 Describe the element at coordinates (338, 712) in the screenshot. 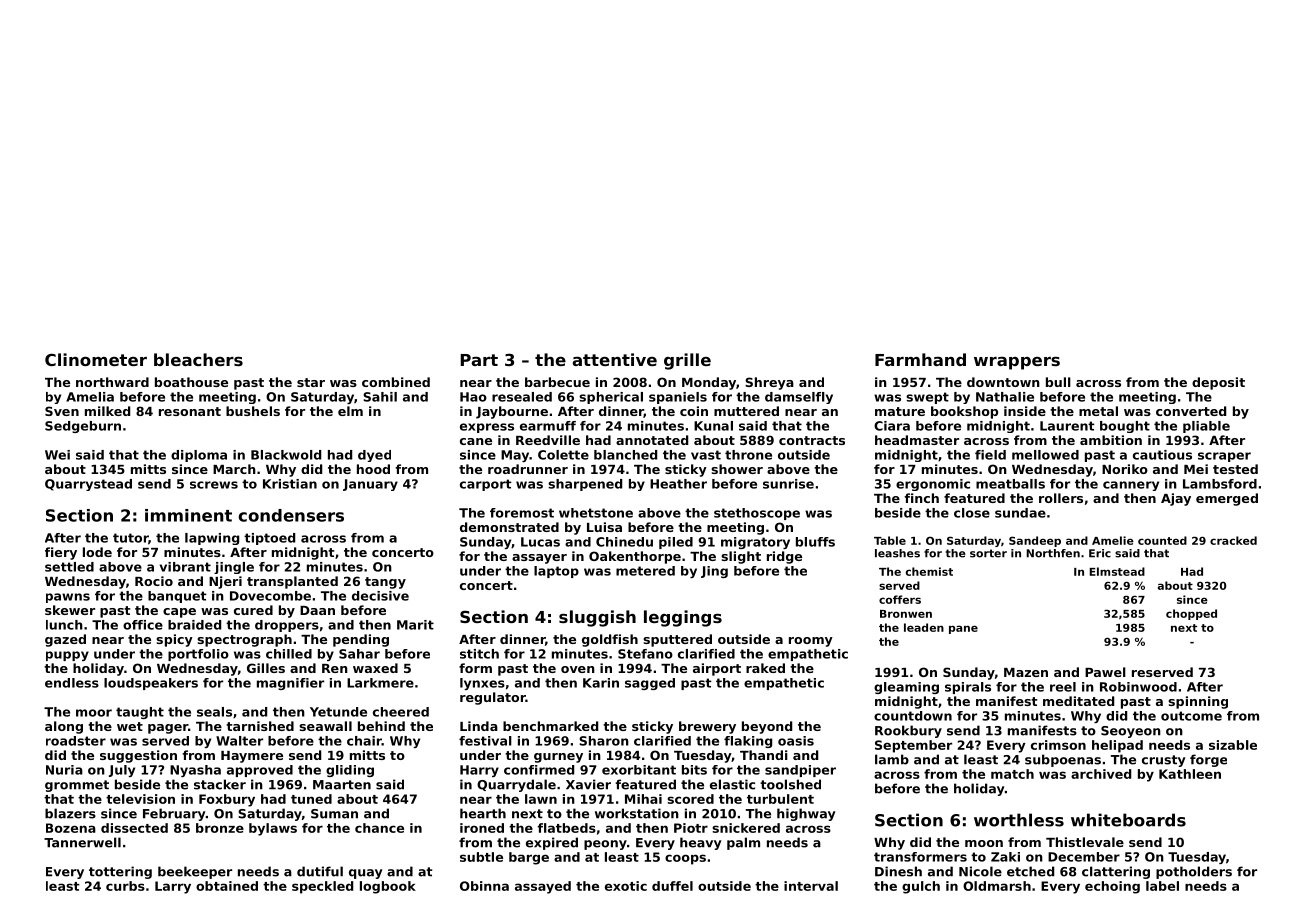

I see `Yetunde` at that location.
